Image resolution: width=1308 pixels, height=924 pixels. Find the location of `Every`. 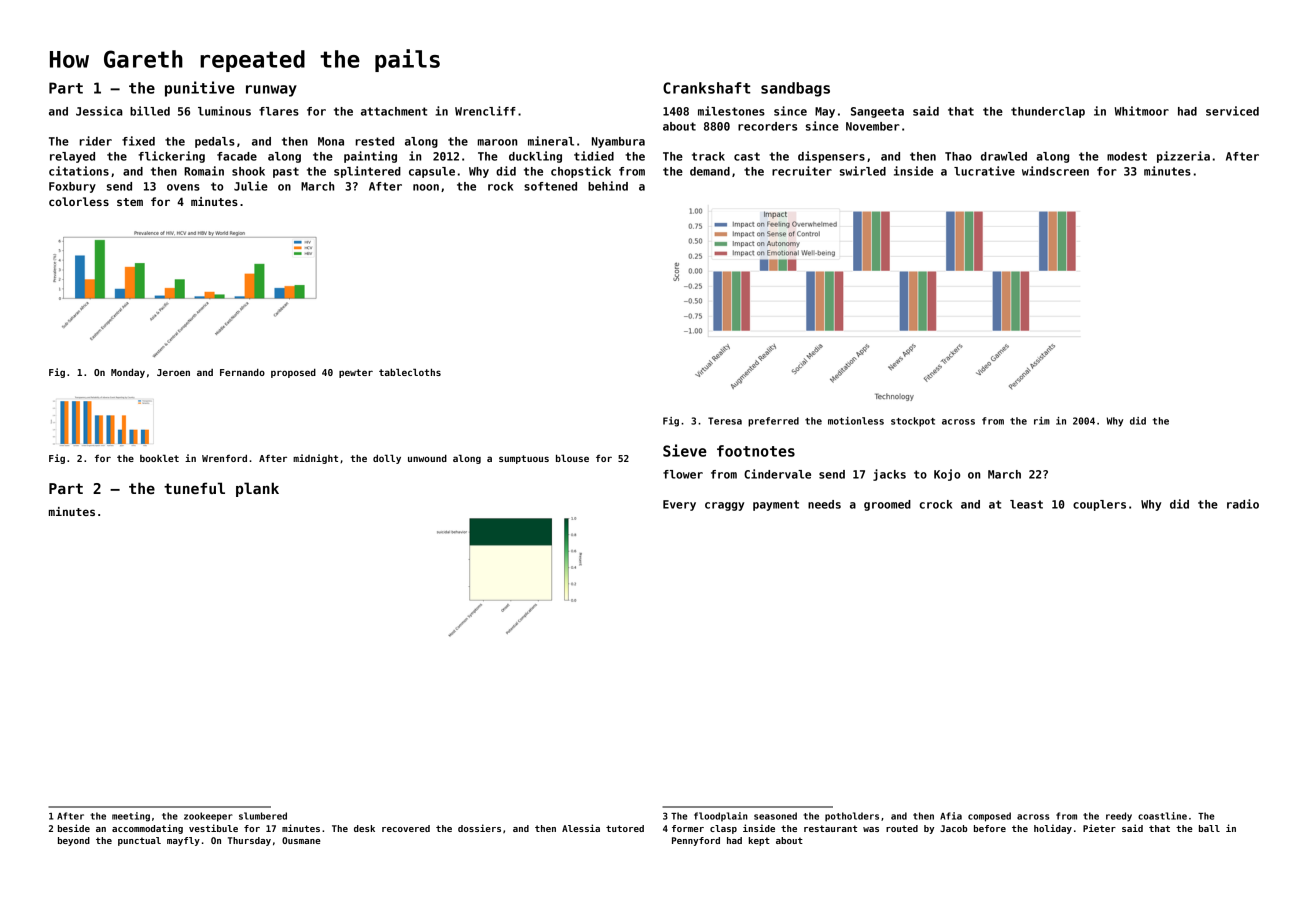

Every is located at coordinates (679, 505).
